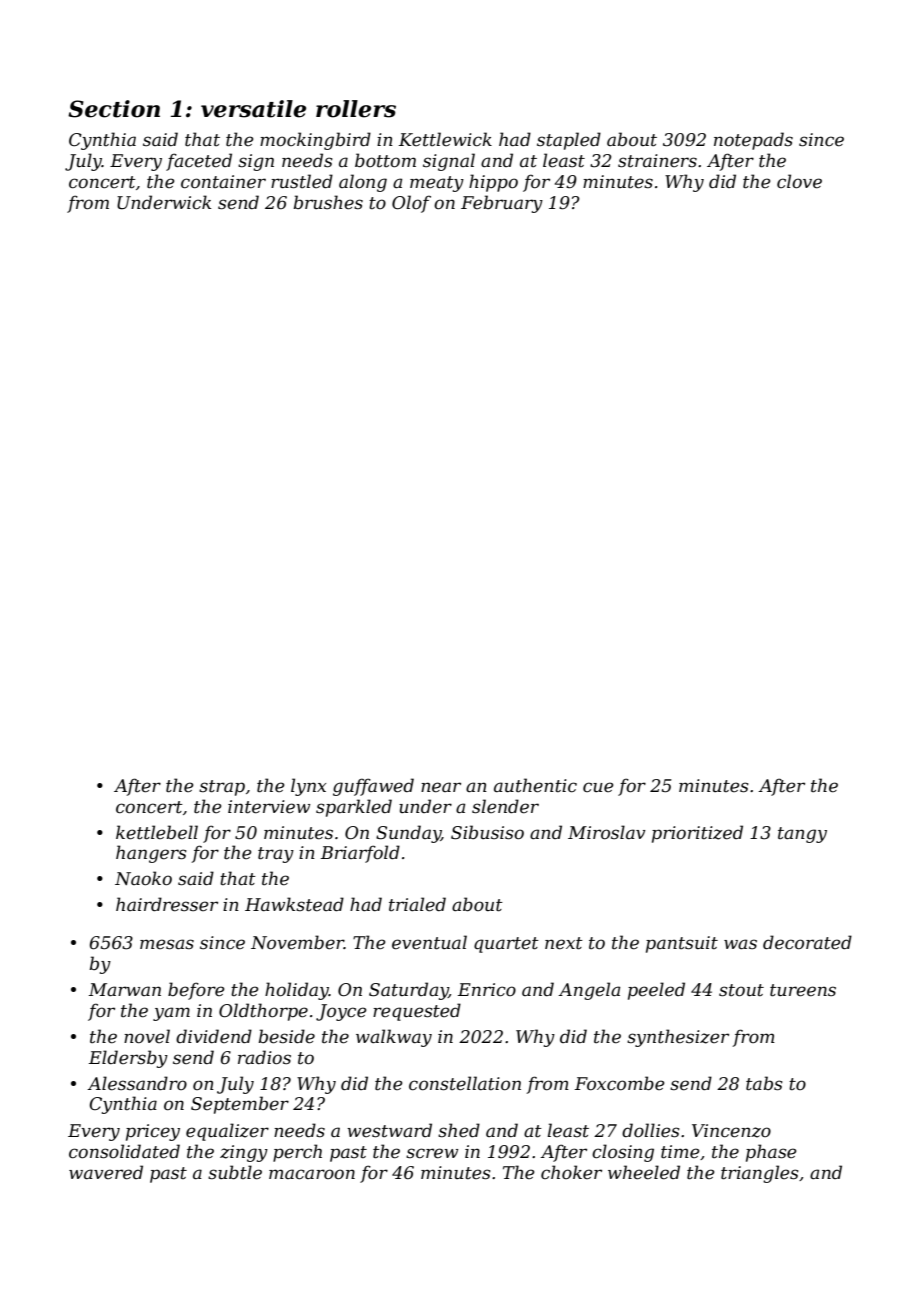 The height and width of the image is (1308, 924). I want to click on cue, so click(598, 787).
